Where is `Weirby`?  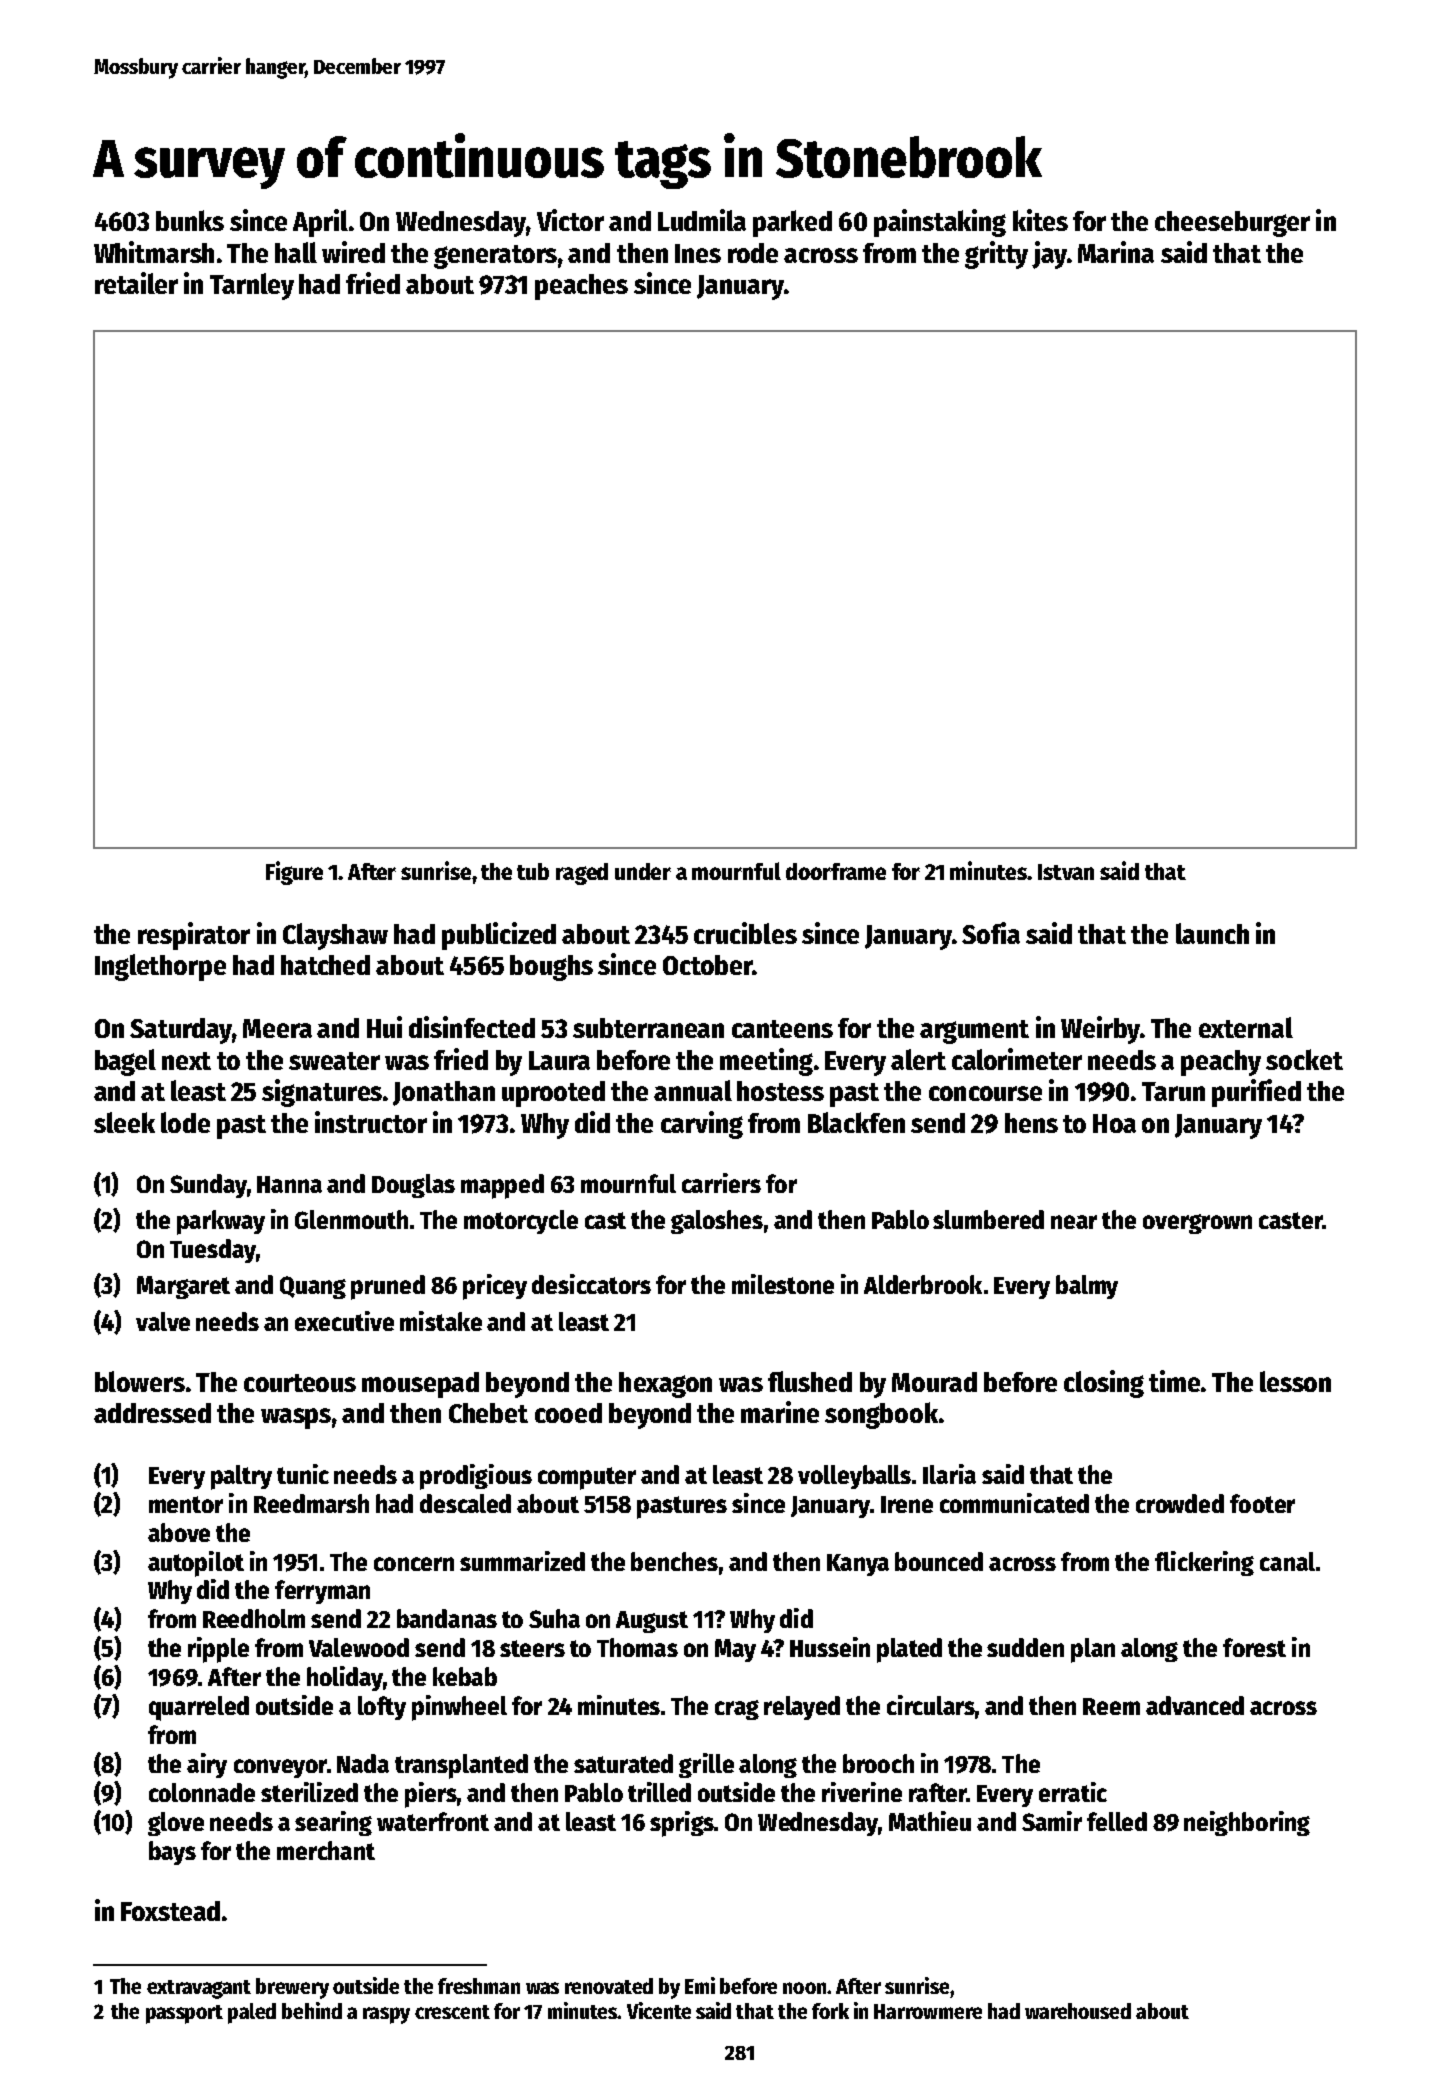 Weirby is located at coordinates (1100, 1030).
